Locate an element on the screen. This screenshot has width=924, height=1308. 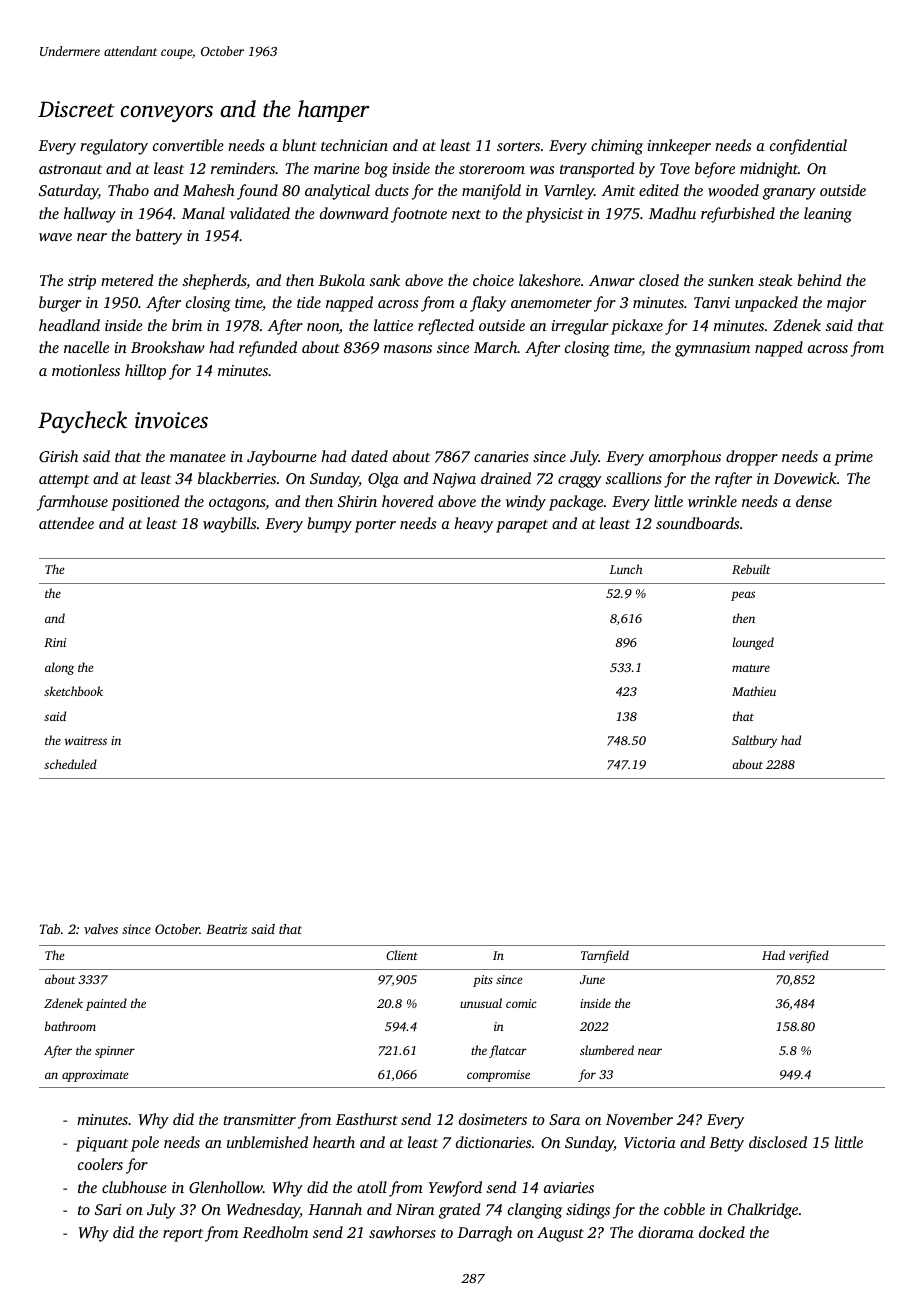
conveyors is located at coordinates (167, 114).
